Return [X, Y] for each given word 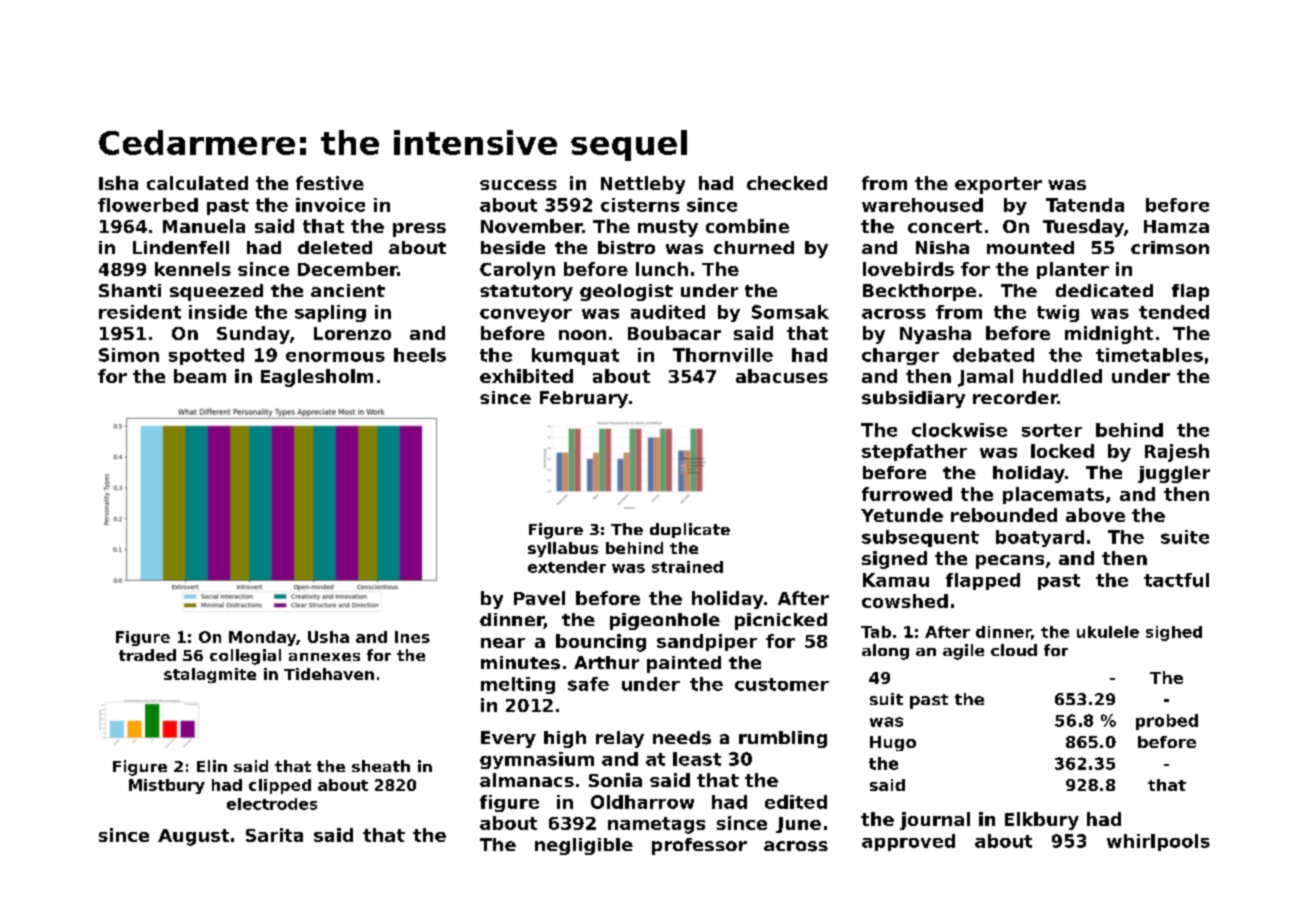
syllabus [563, 549]
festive [330, 183]
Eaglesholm [317, 378]
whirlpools [1158, 842]
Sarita [274, 835]
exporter [998, 185]
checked [787, 183]
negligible [584, 846]
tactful [1176, 580]
